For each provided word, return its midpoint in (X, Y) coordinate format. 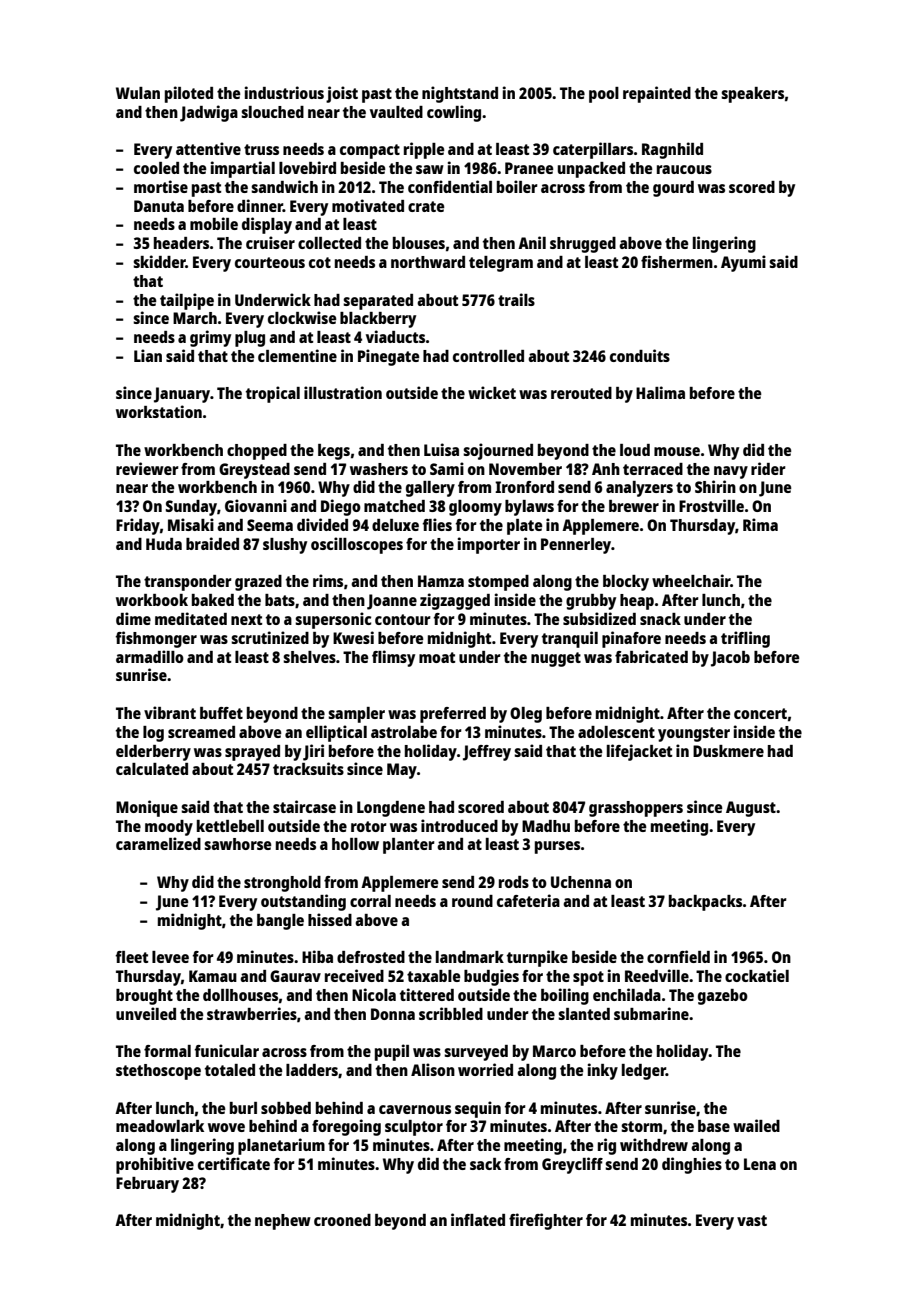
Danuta (159, 206)
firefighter (546, 1221)
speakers (752, 95)
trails (516, 299)
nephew (283, 1222)
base (714, 1126)
